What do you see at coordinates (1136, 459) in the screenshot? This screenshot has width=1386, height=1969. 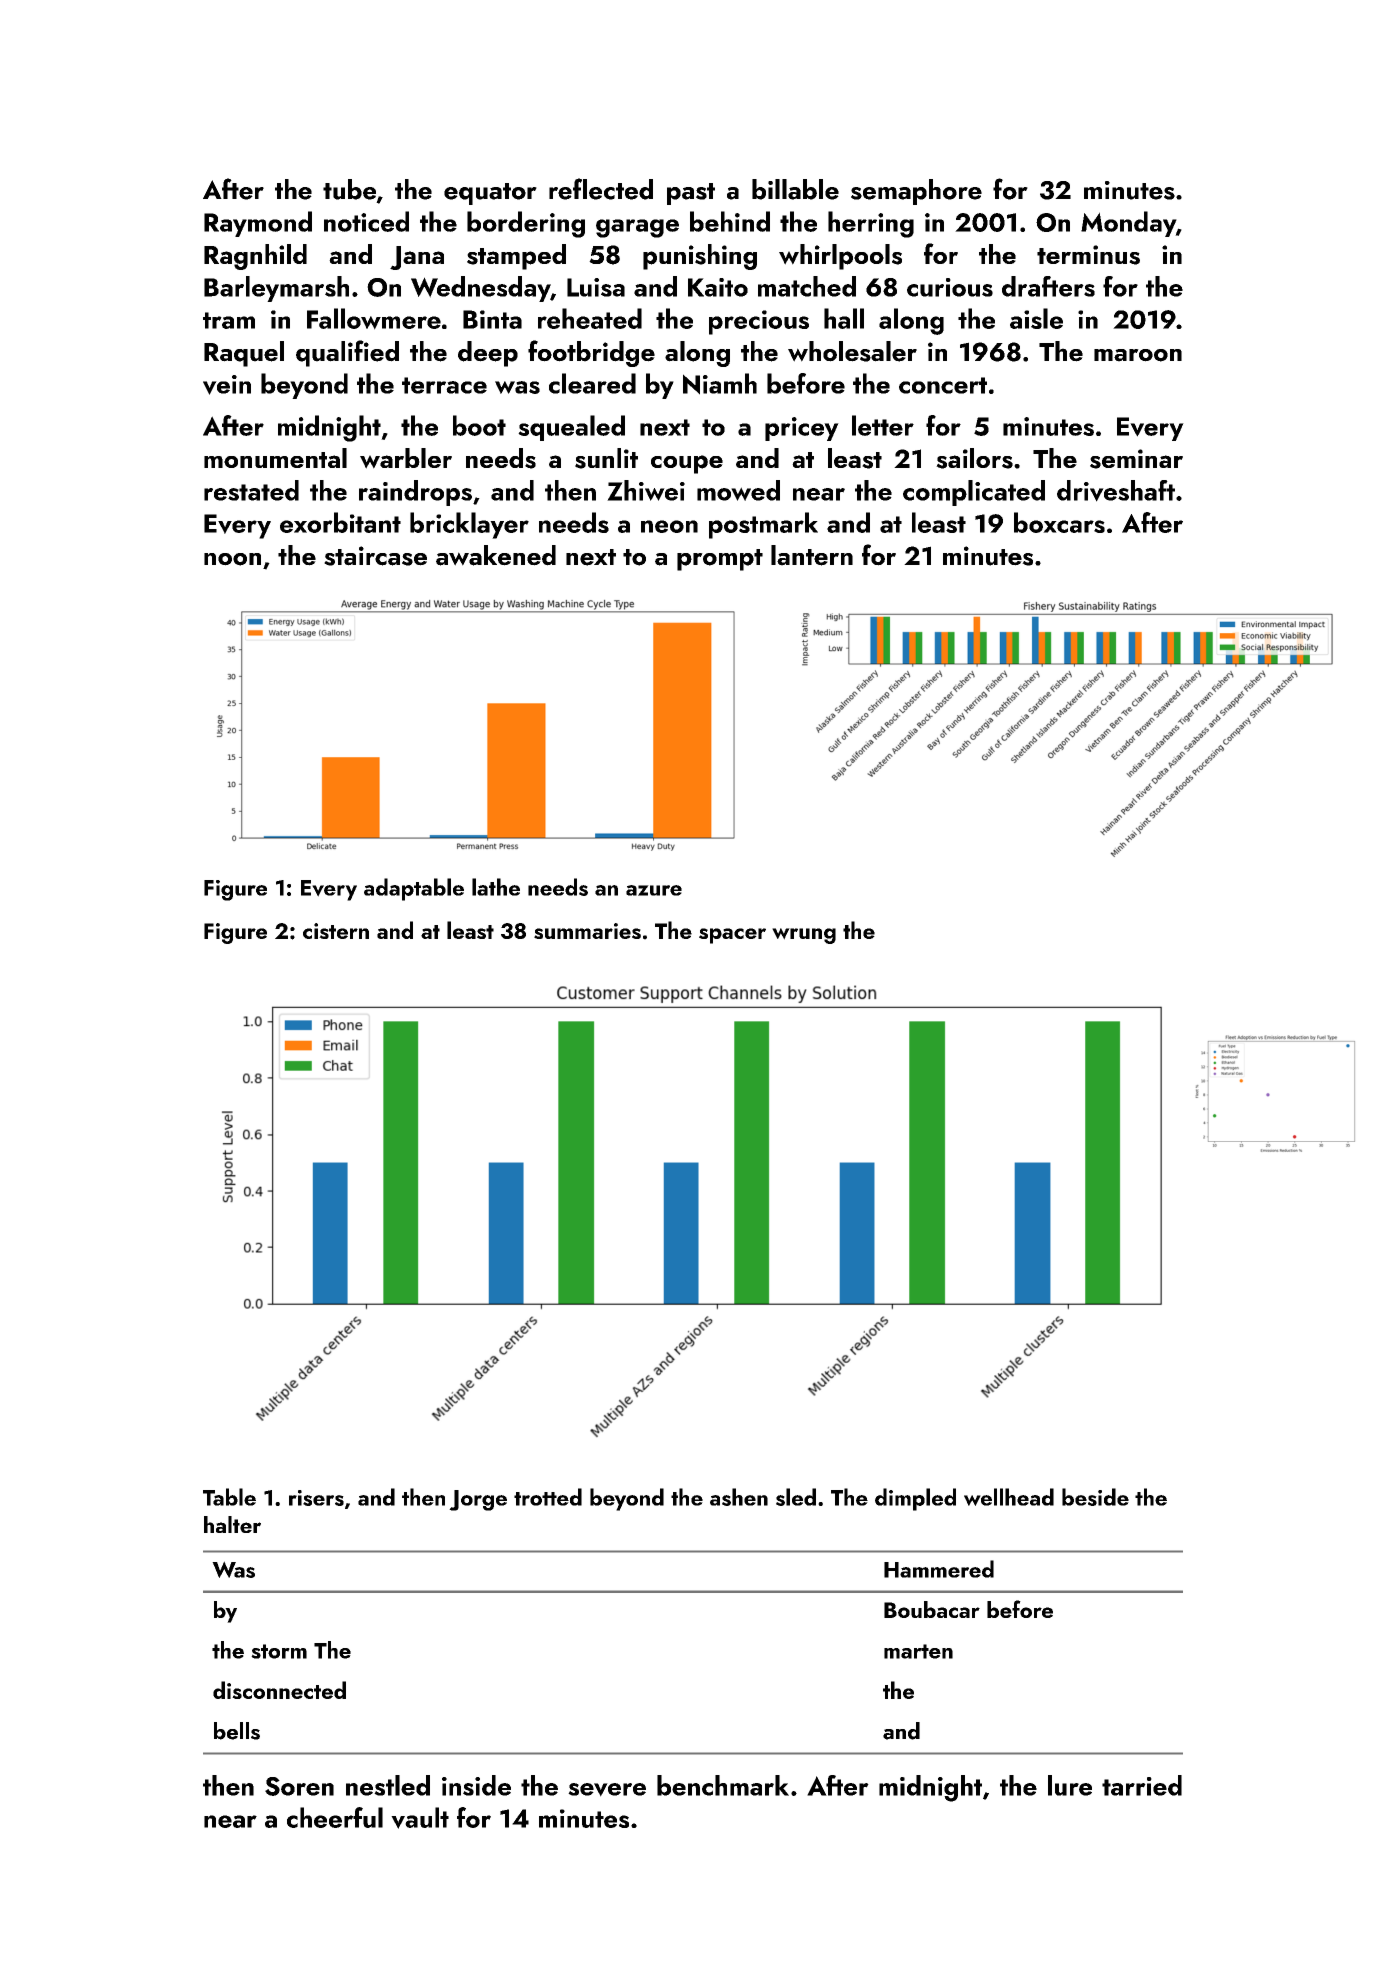 I see `seminar` at bounding box center [1136, 459].
